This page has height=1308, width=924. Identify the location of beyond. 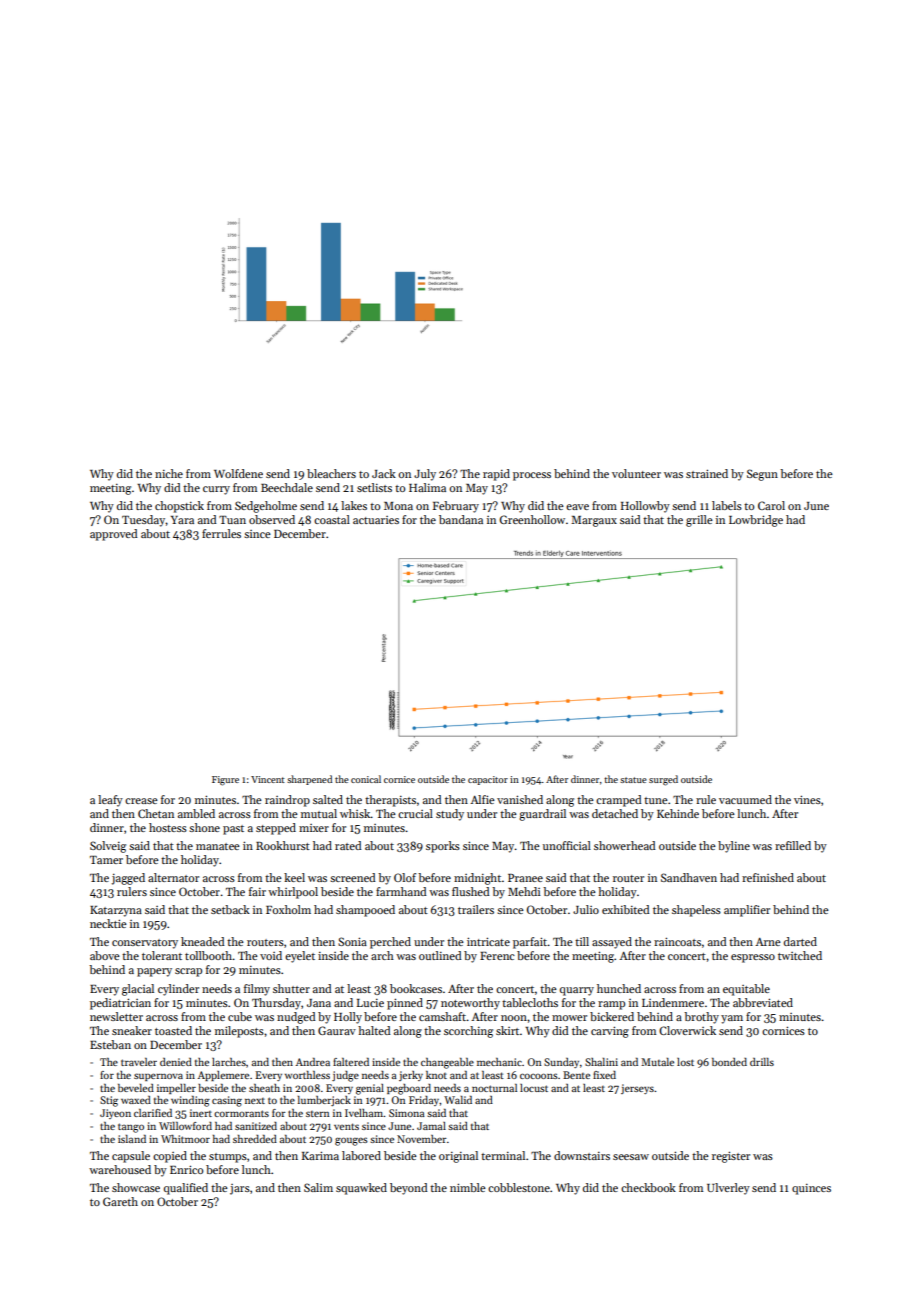
(409, 1189).
